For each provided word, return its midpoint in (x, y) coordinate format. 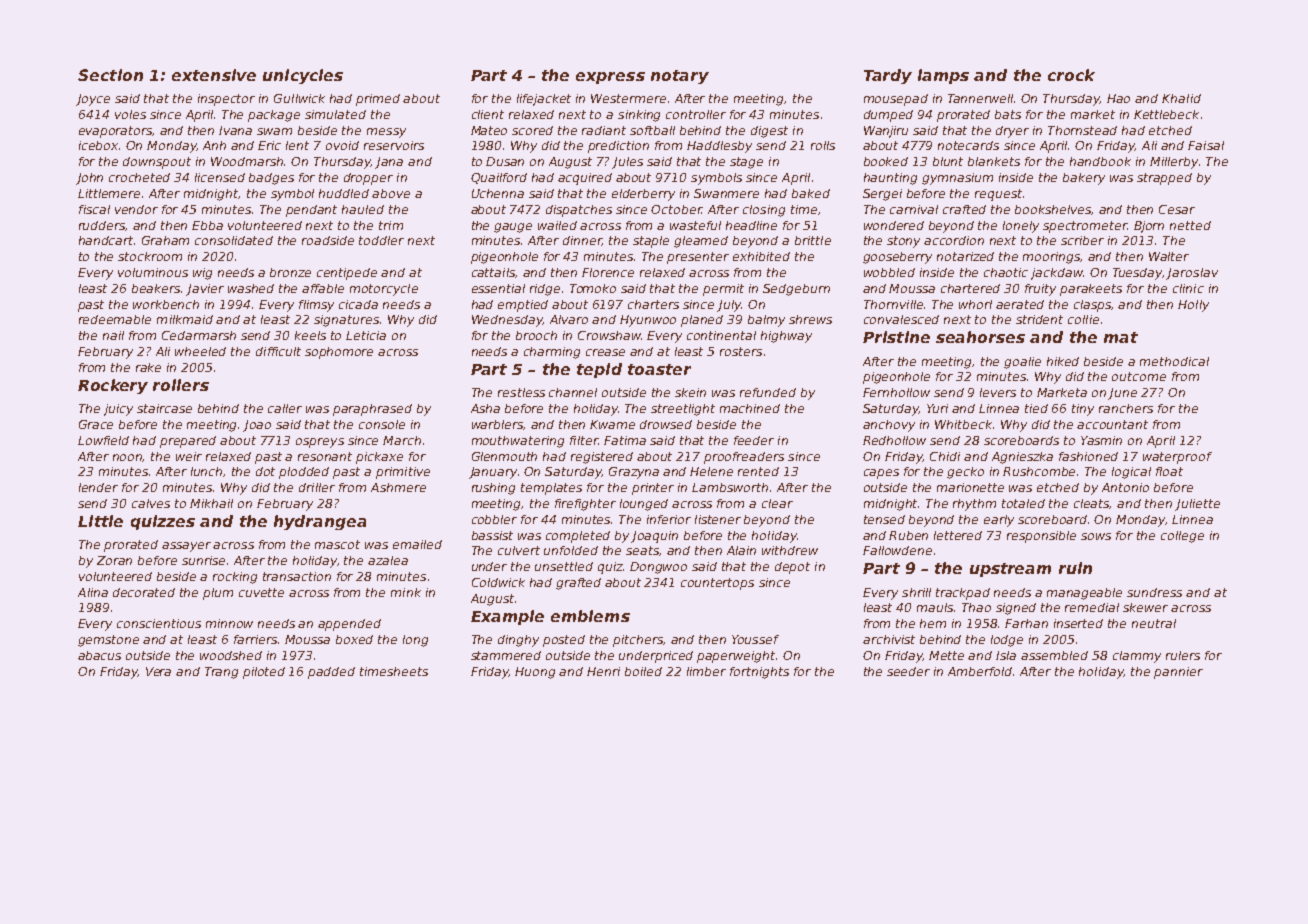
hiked (1063, 361)
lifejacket (544, 100)
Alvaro (569, 319)
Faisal (1206, 145)
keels (310, 335)
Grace (96, 424)
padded (331, 673)
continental (721, 335)
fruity (1040, 290)
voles (130, 114)
